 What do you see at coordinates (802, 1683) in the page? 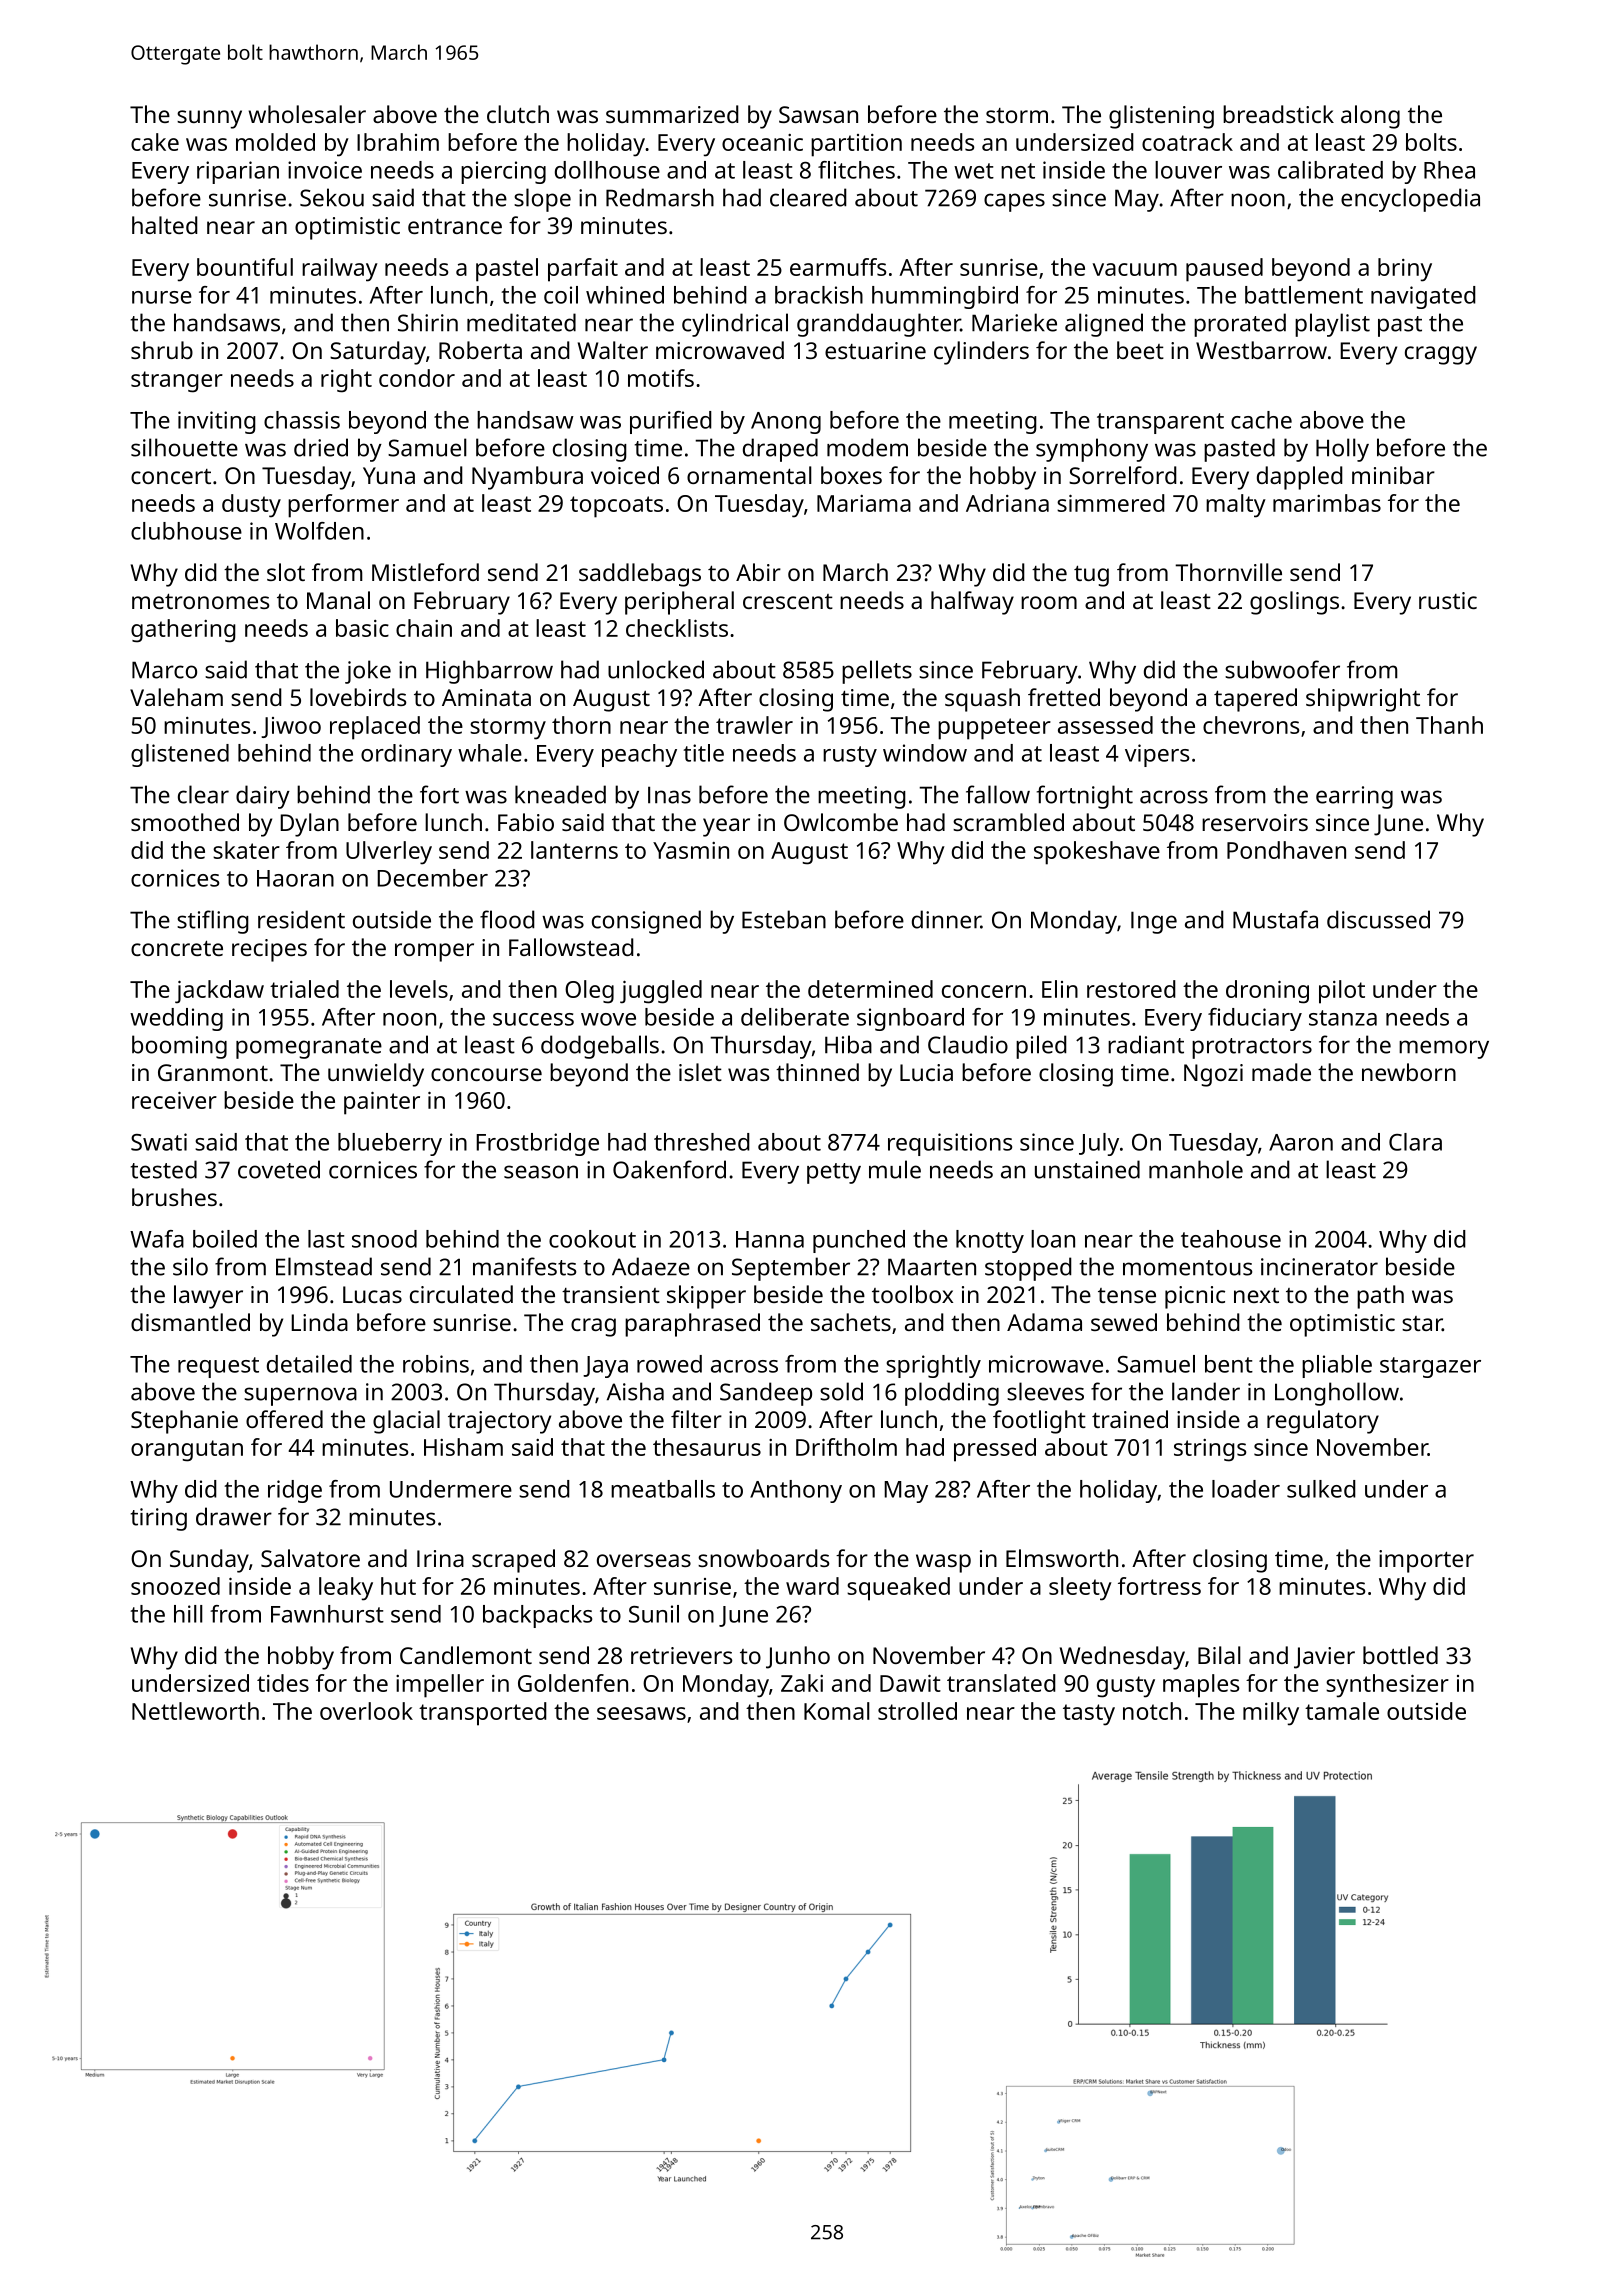
I see `Zaki` at bounding box center [802, 1683].
